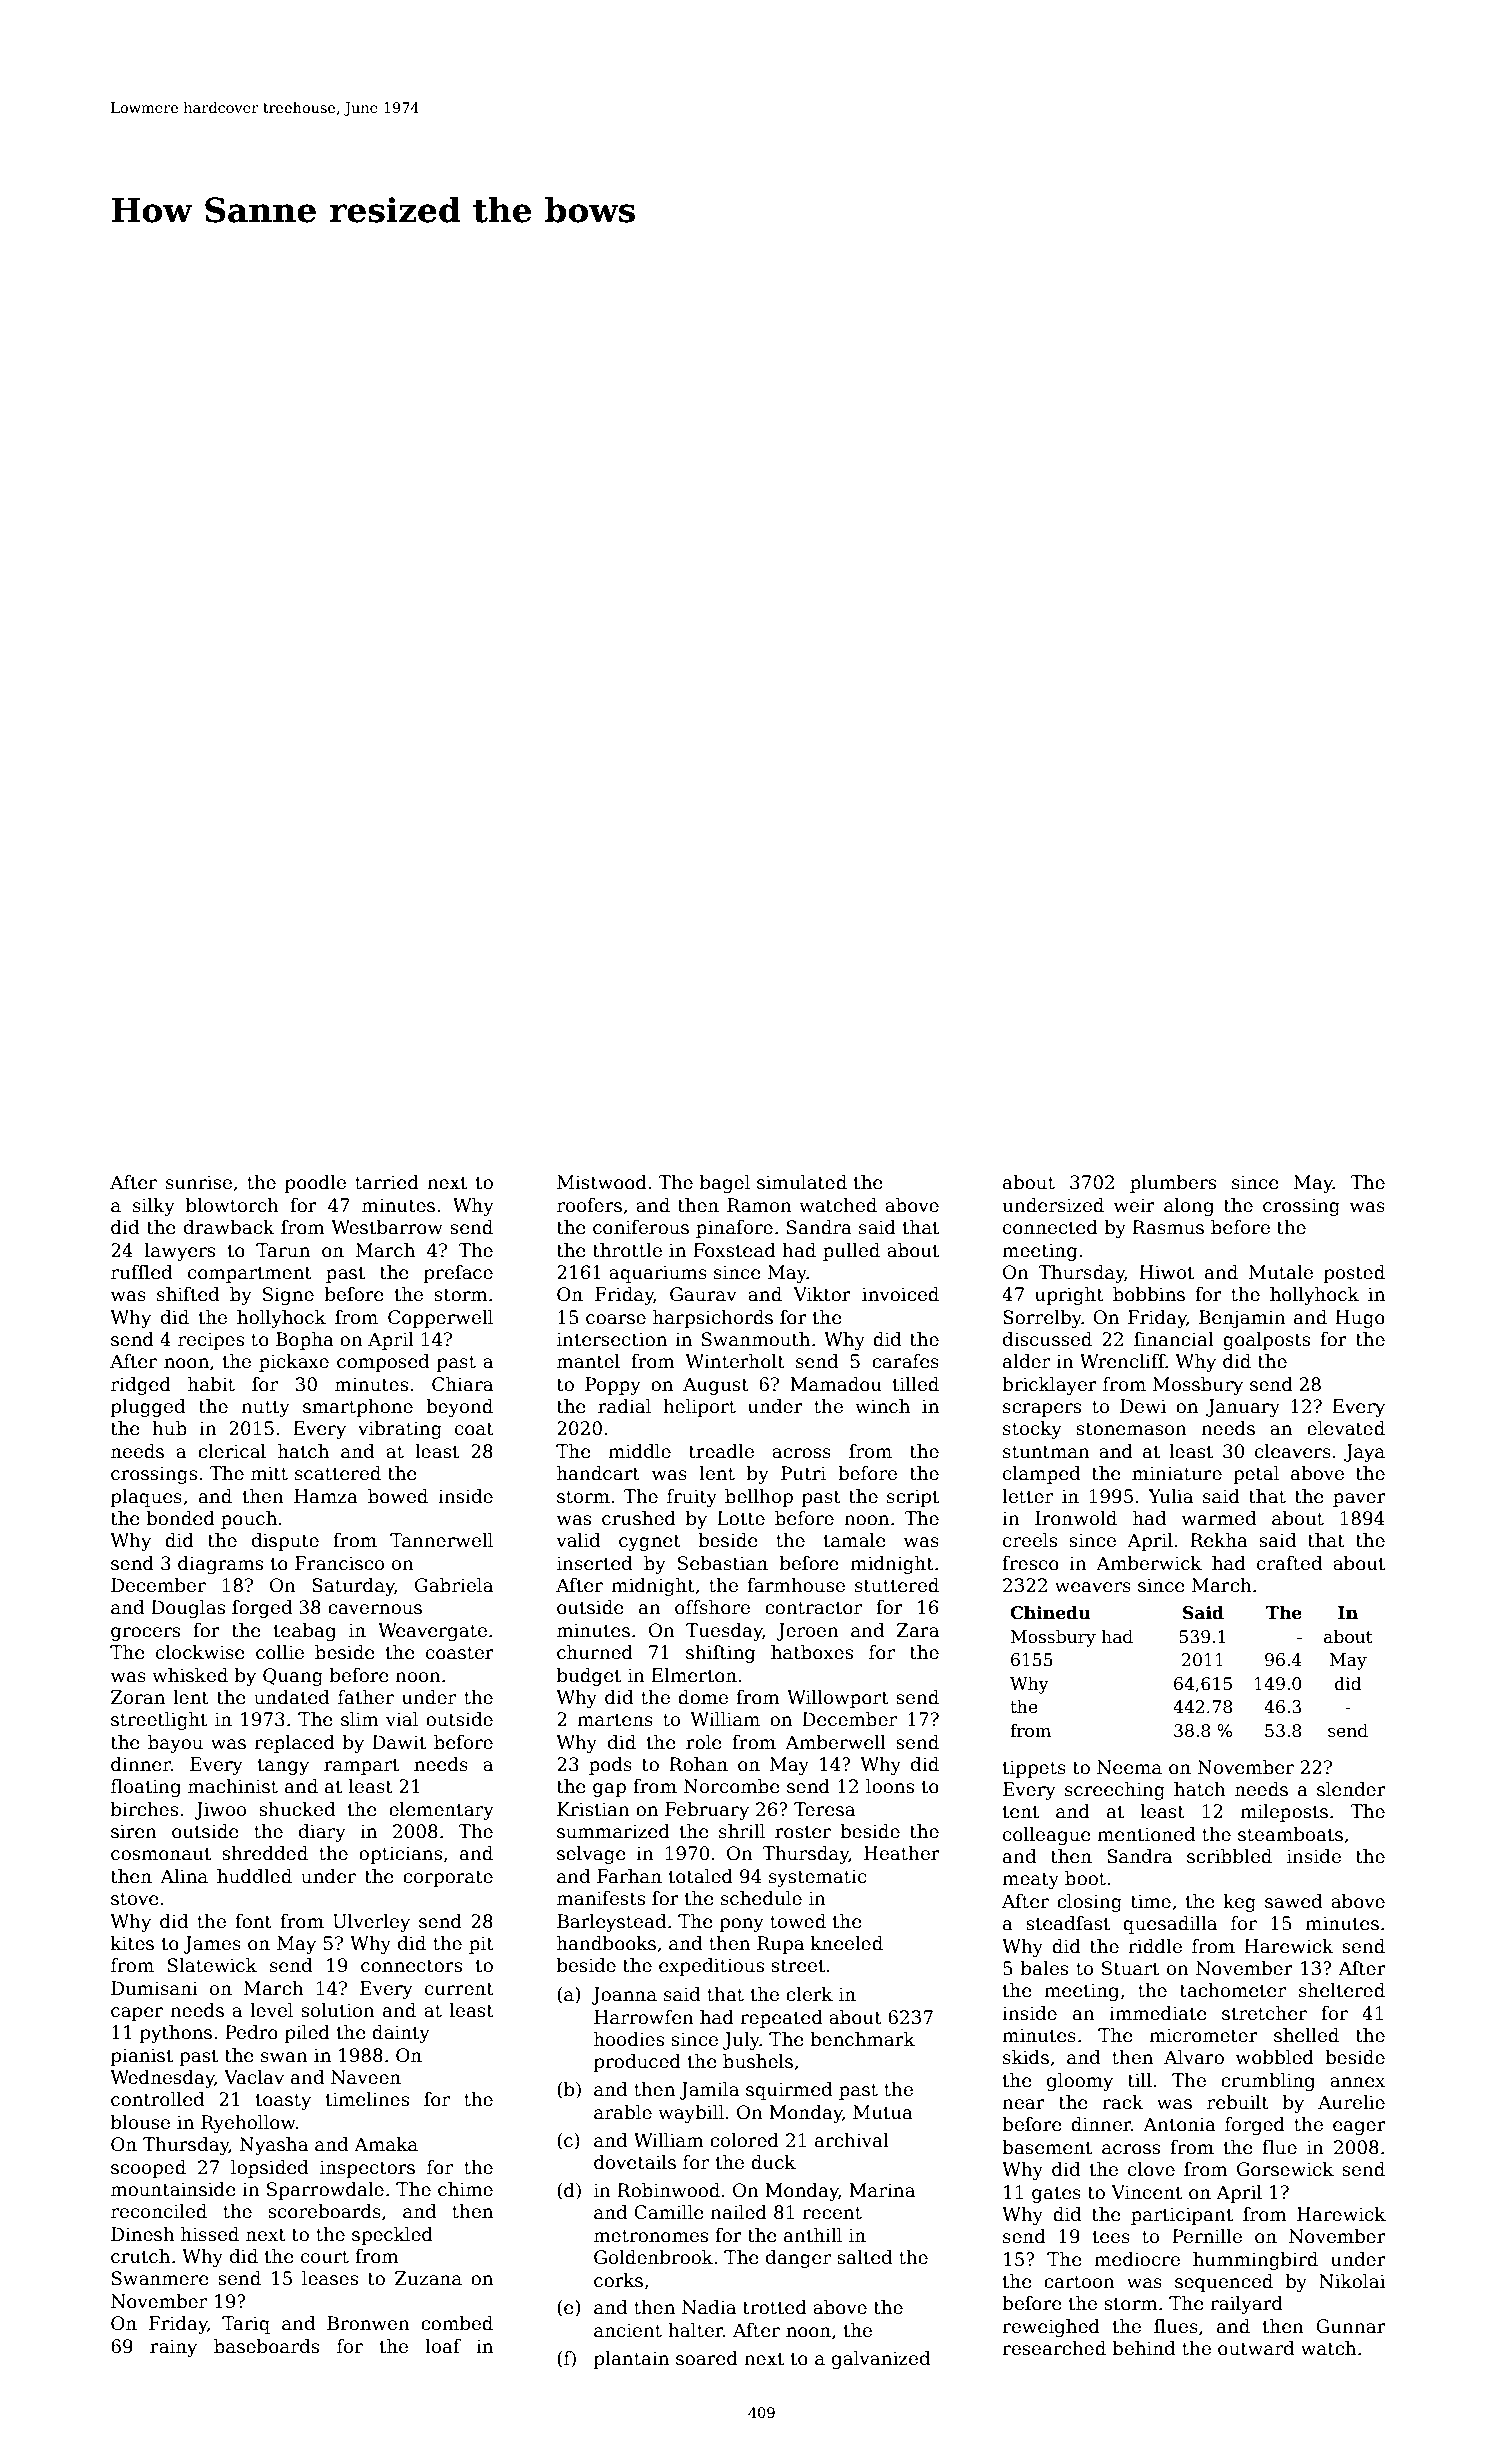 This screenshot has width=1496, height=2464. Describe the element at coordinates (154, 1207) in the screenshot. I see `silky` at that location.
